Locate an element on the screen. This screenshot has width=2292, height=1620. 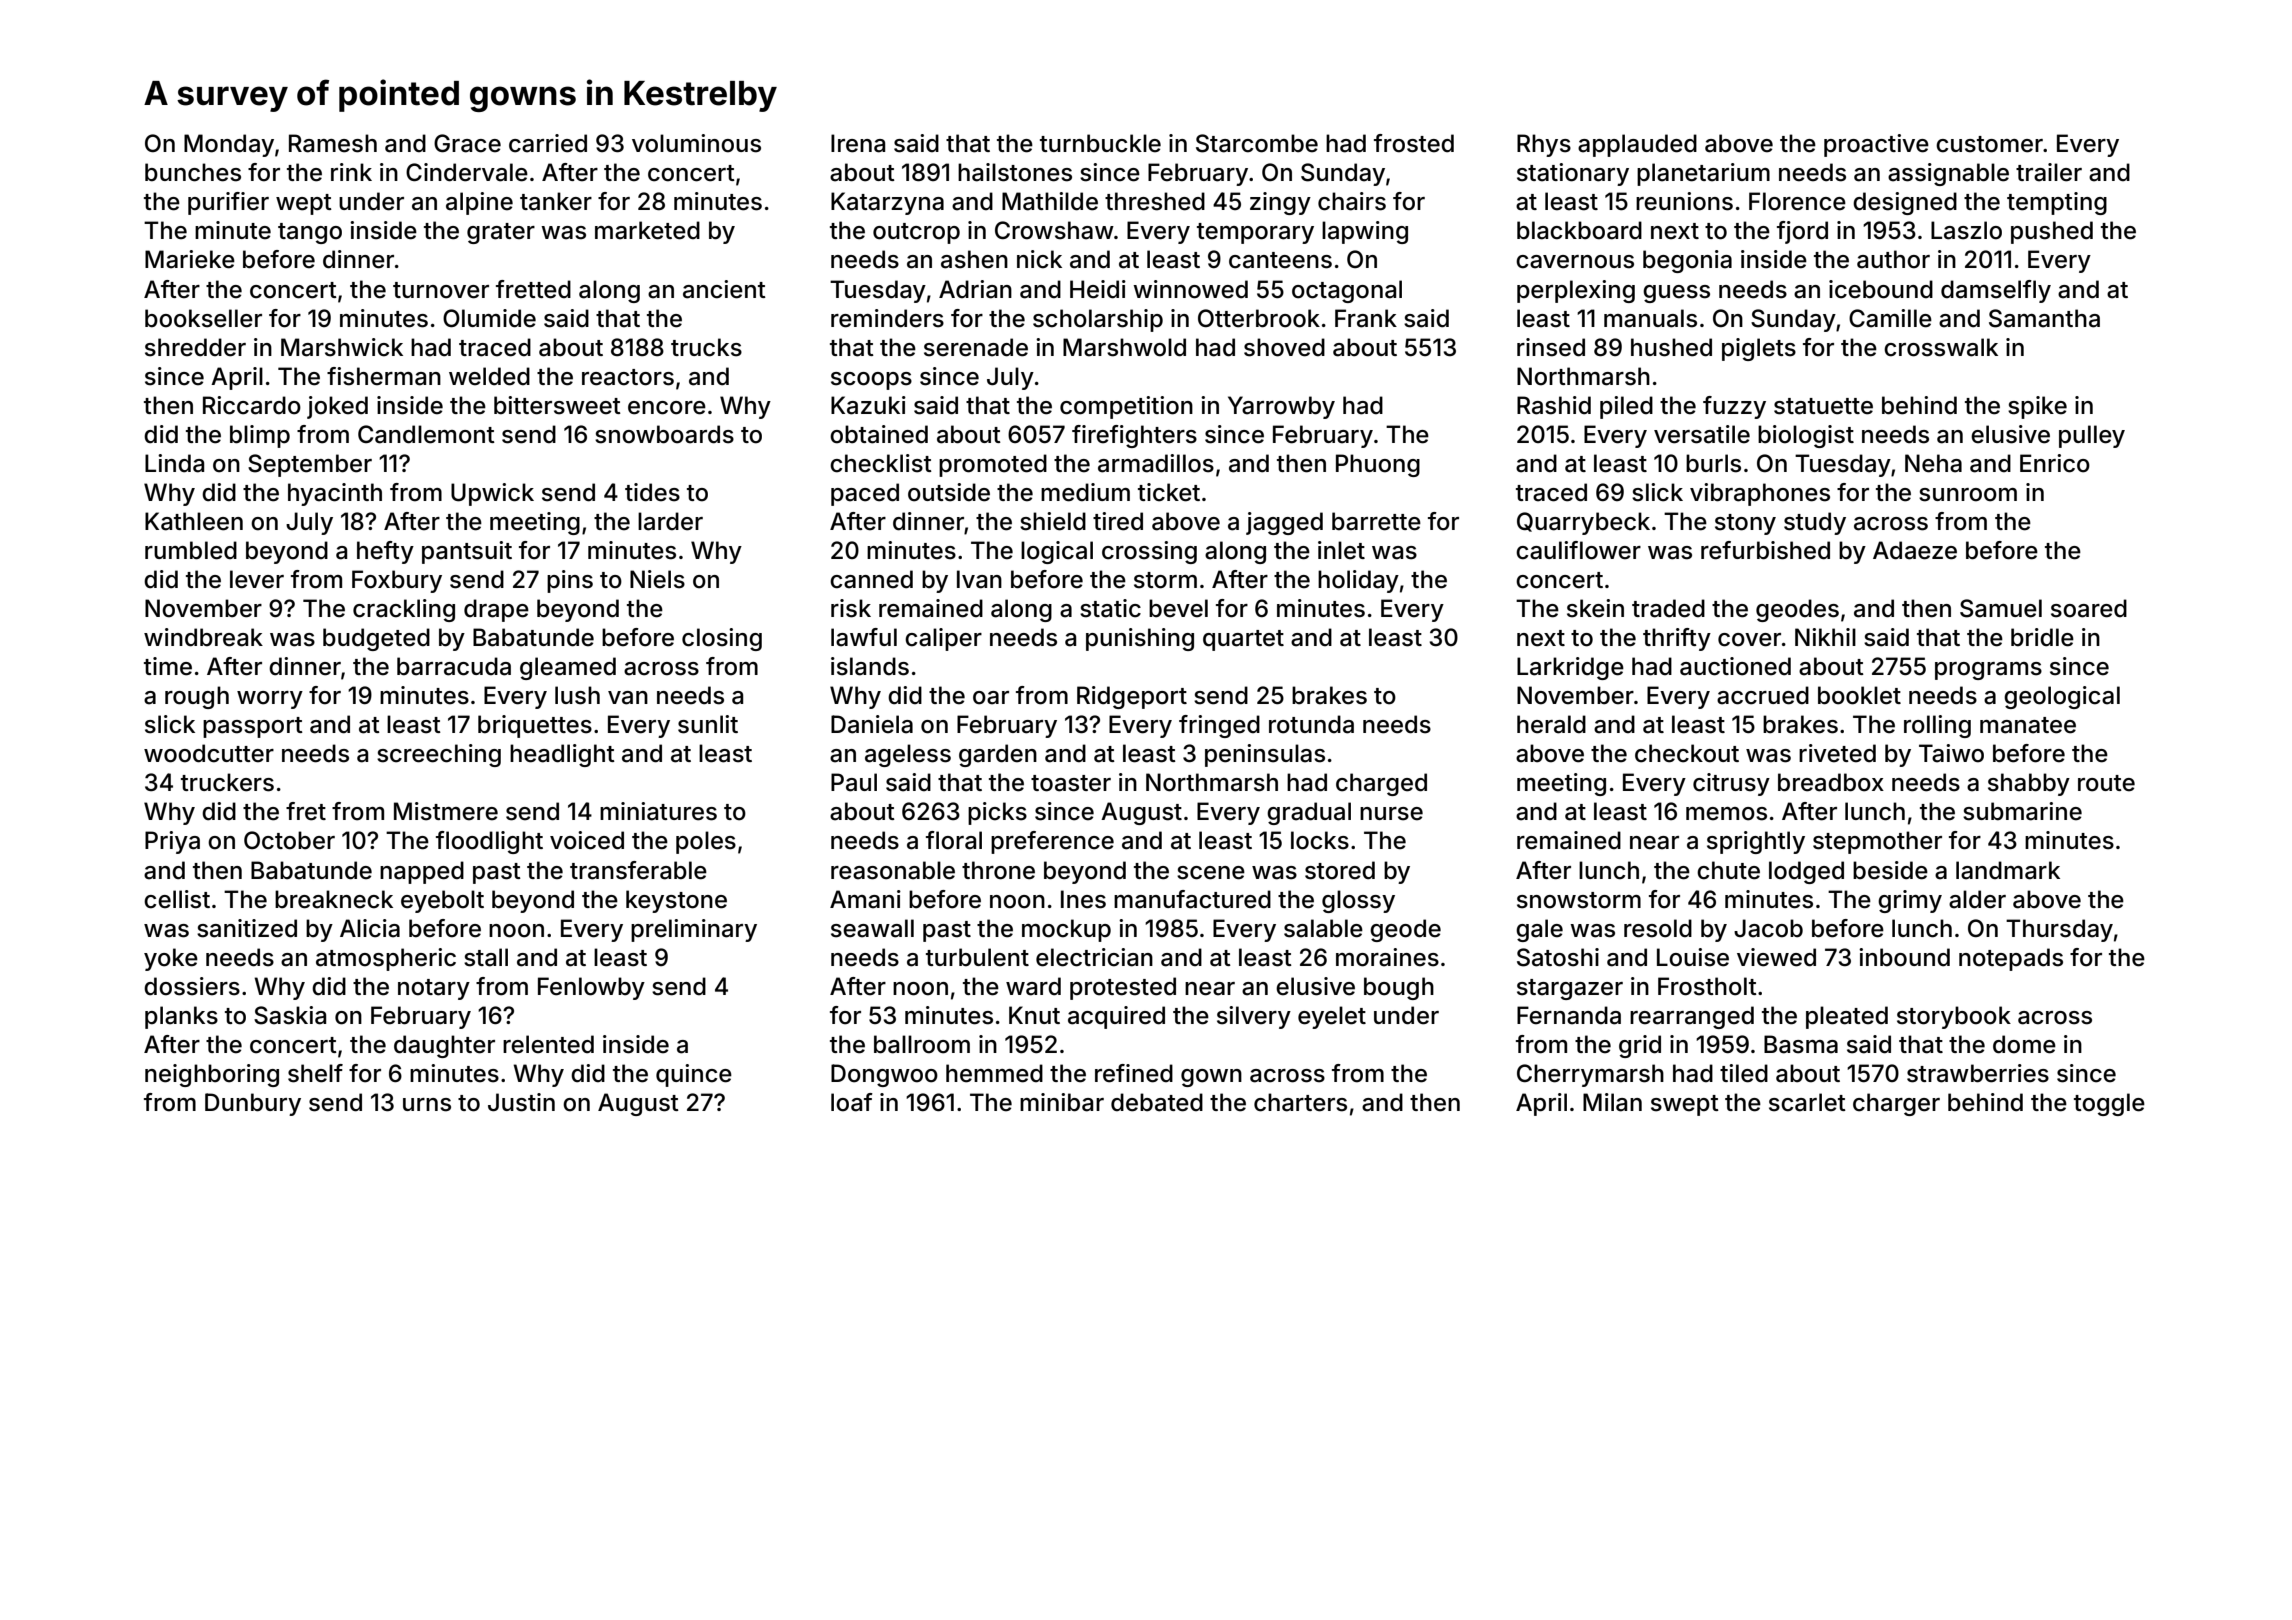
peninsulas is located at coordinates (1265, 755).
